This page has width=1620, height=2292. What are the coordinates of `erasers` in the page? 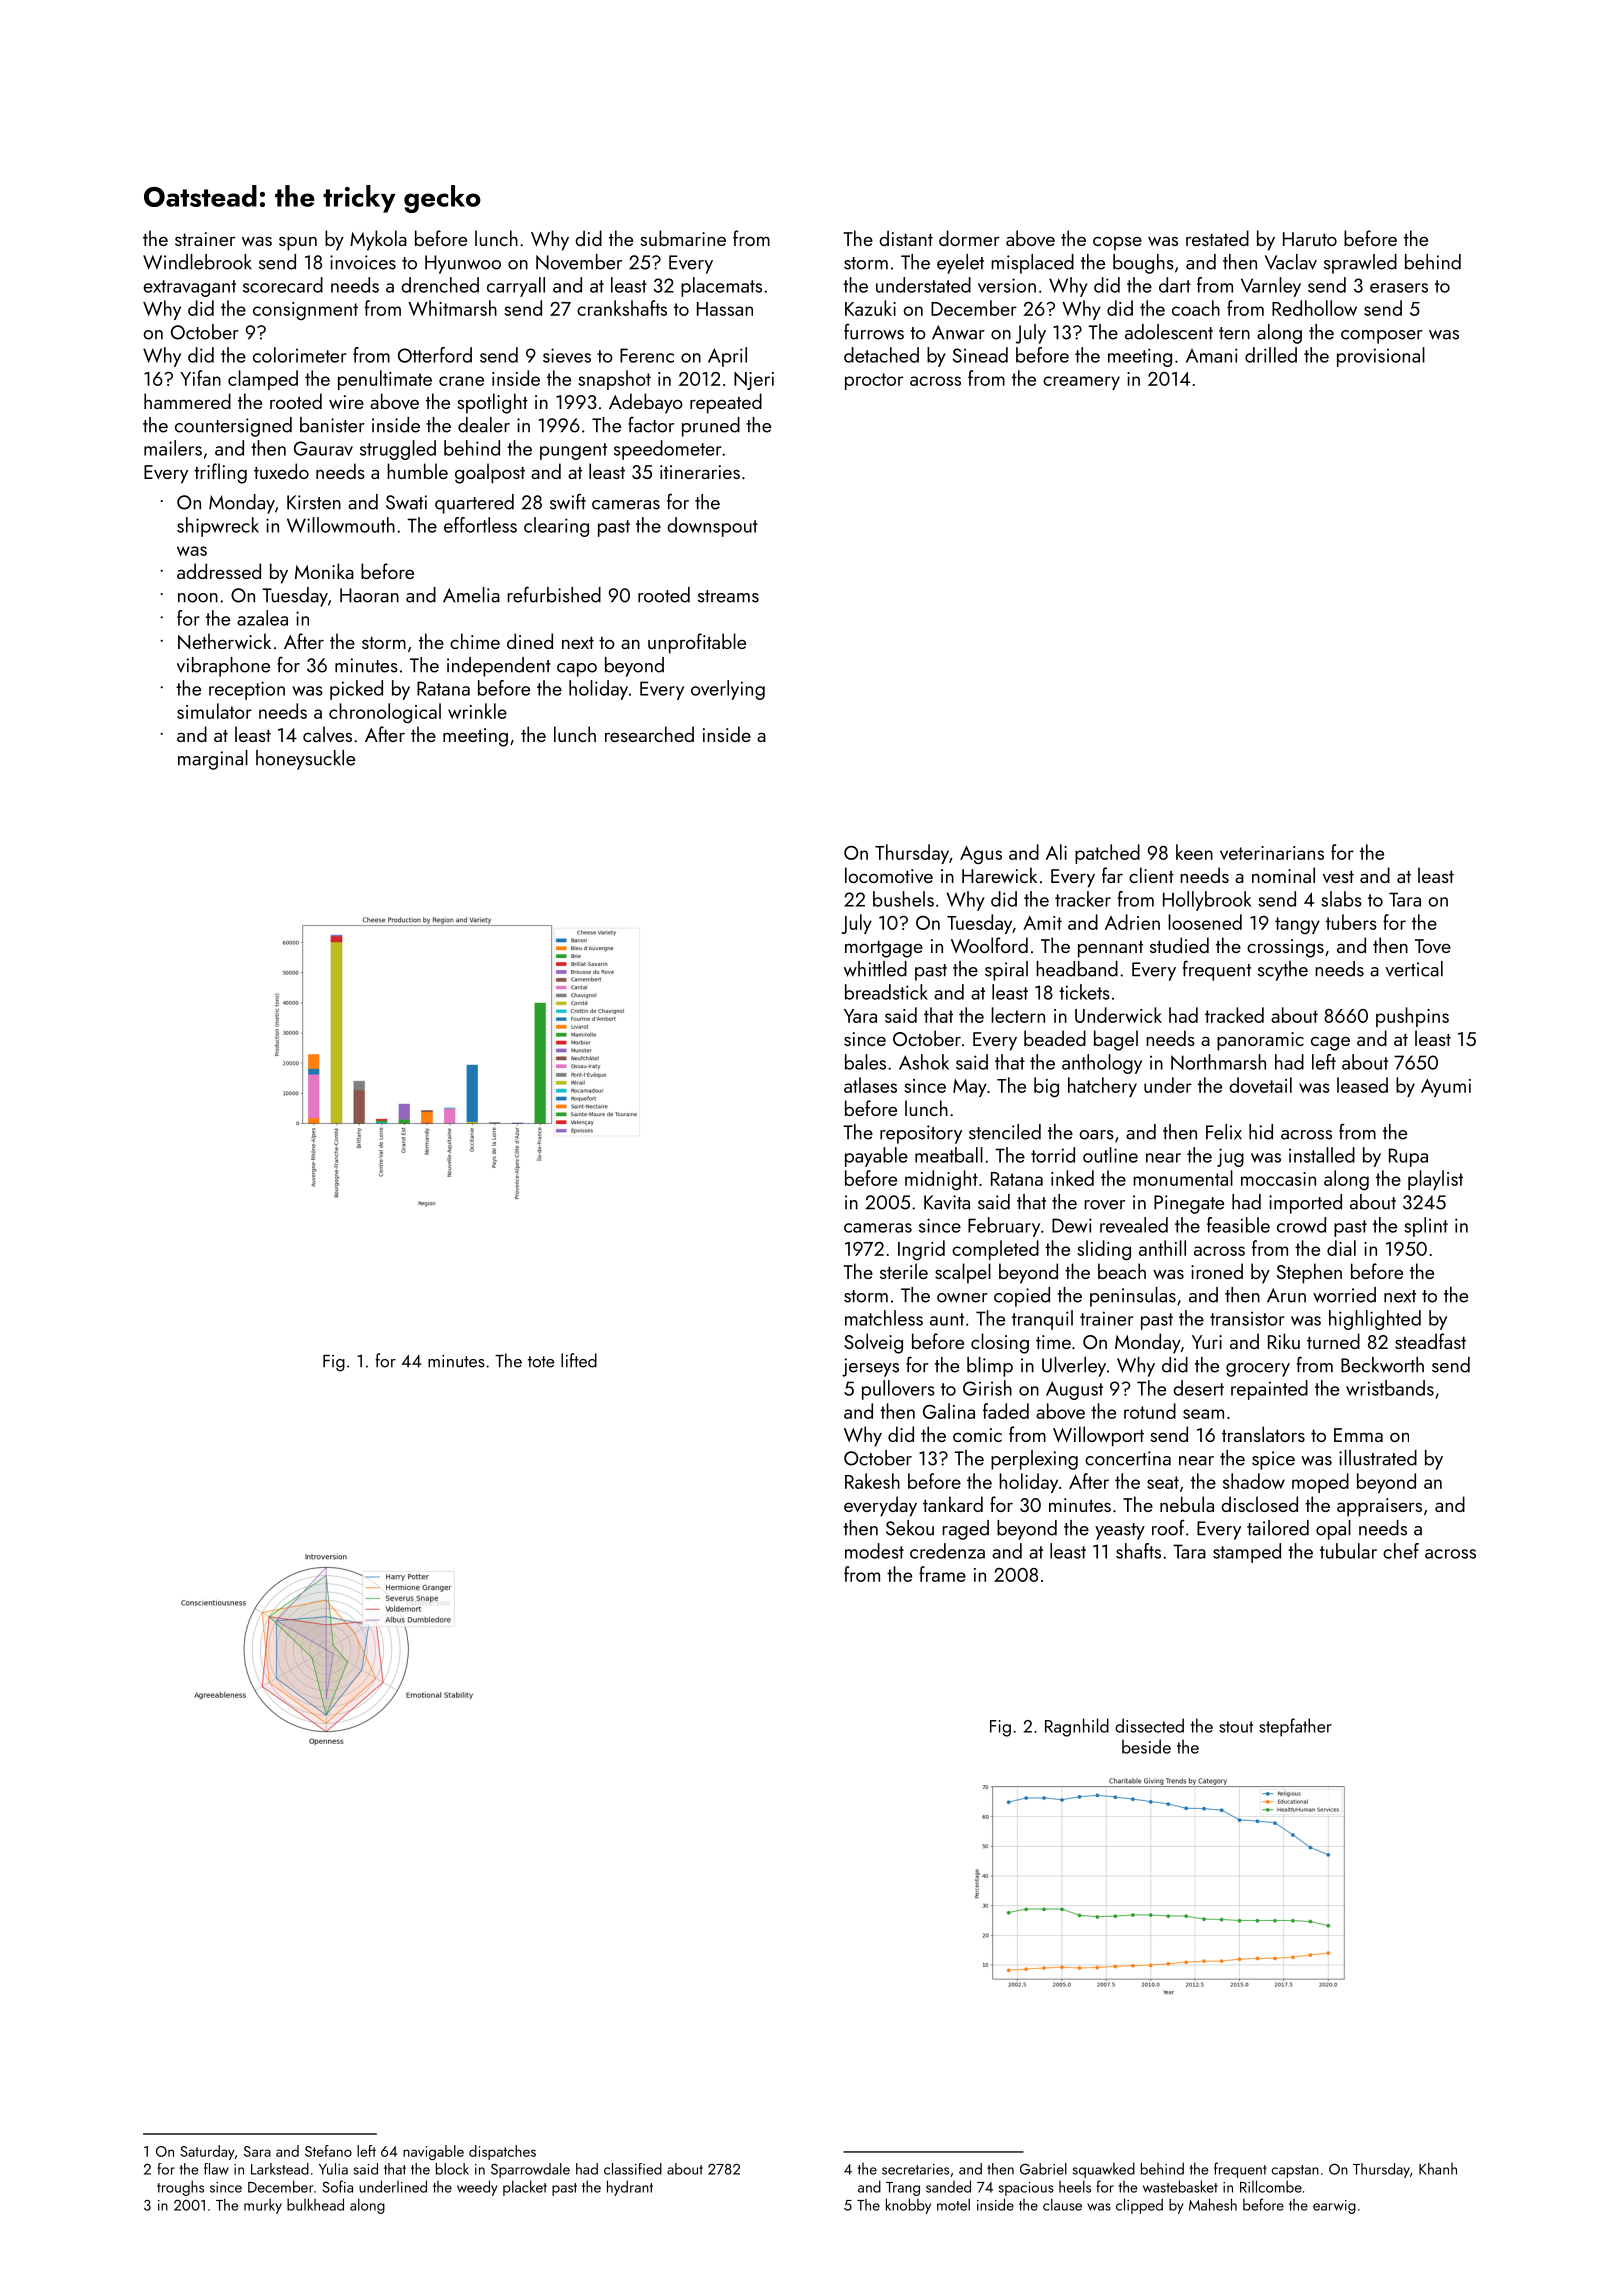 It's located at (1399, 288).
